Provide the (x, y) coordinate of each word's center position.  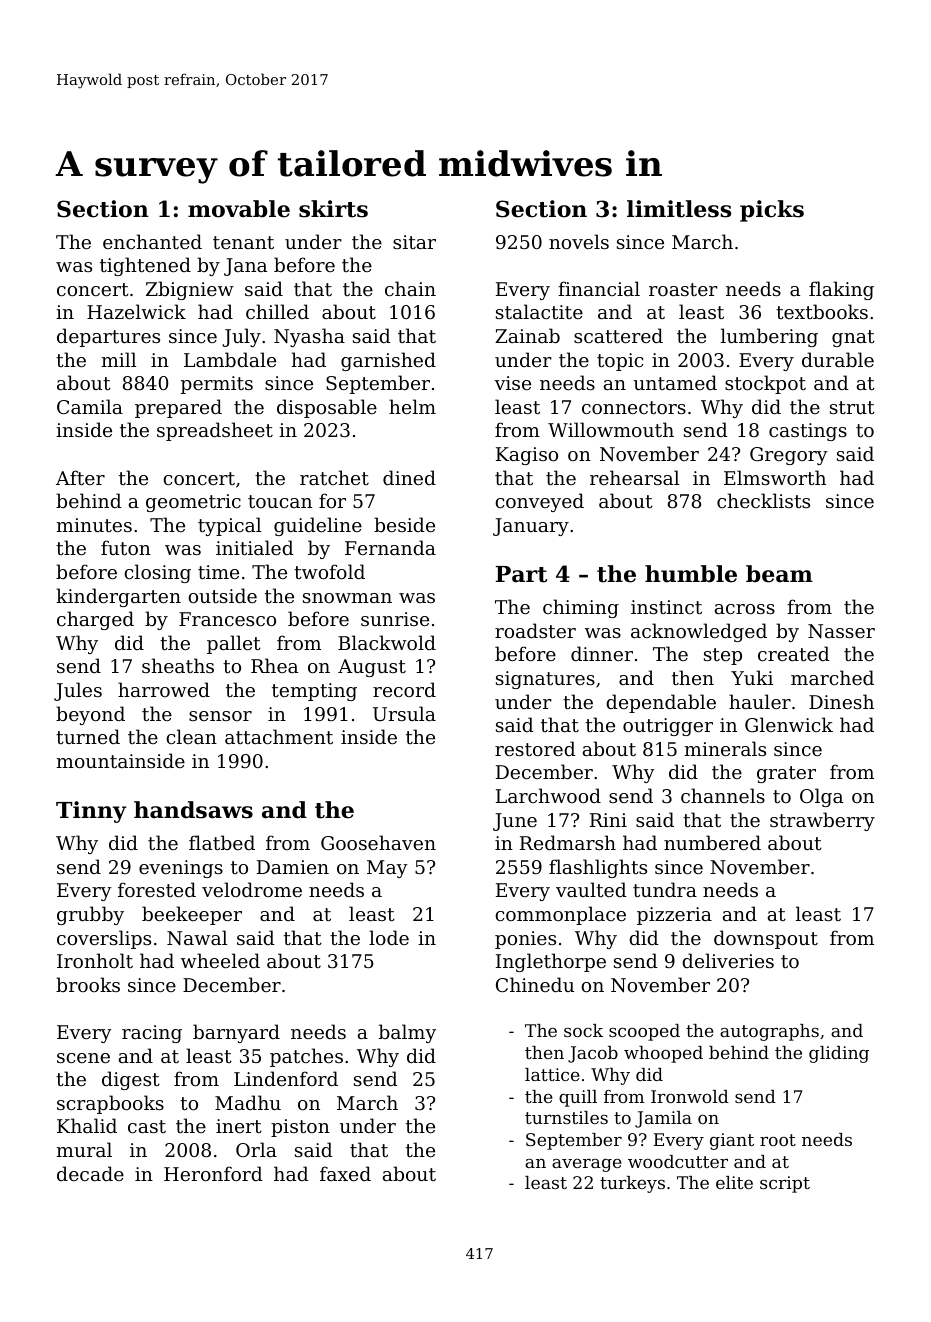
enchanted (152, 241)
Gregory (789, 456)
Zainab (527, 335)
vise (513, 383)
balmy (407, 1033)
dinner (602, 653)
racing (152, 1034)
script (785, 1184)
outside (222, 595)
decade (90, 1173)
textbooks (822, 311)
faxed (345, 1173)
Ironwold (690, 1096)
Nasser (841, 631)
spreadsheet (215, 431)
